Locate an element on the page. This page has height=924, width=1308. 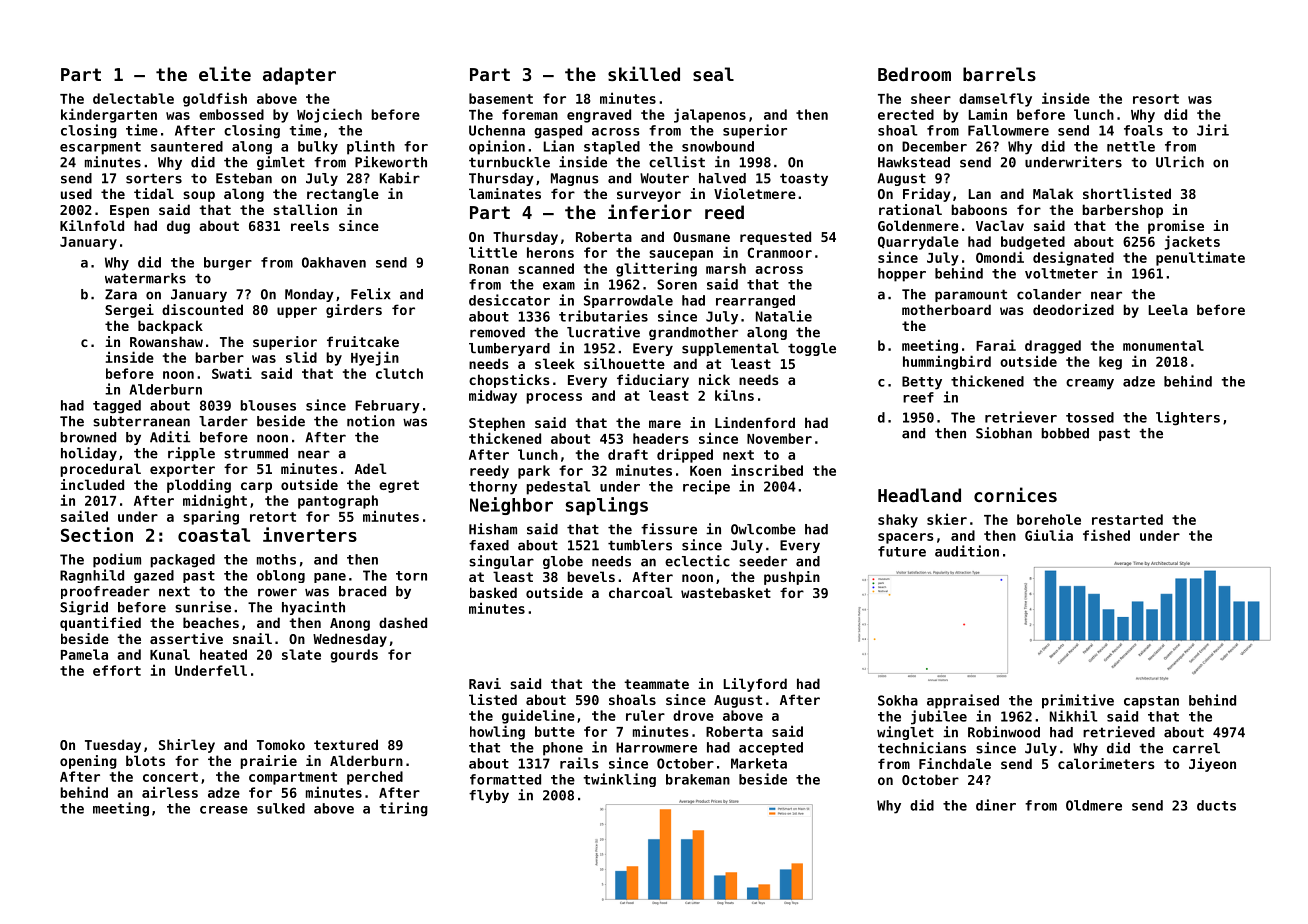
supplemental is located at coordinates (730, 349).
